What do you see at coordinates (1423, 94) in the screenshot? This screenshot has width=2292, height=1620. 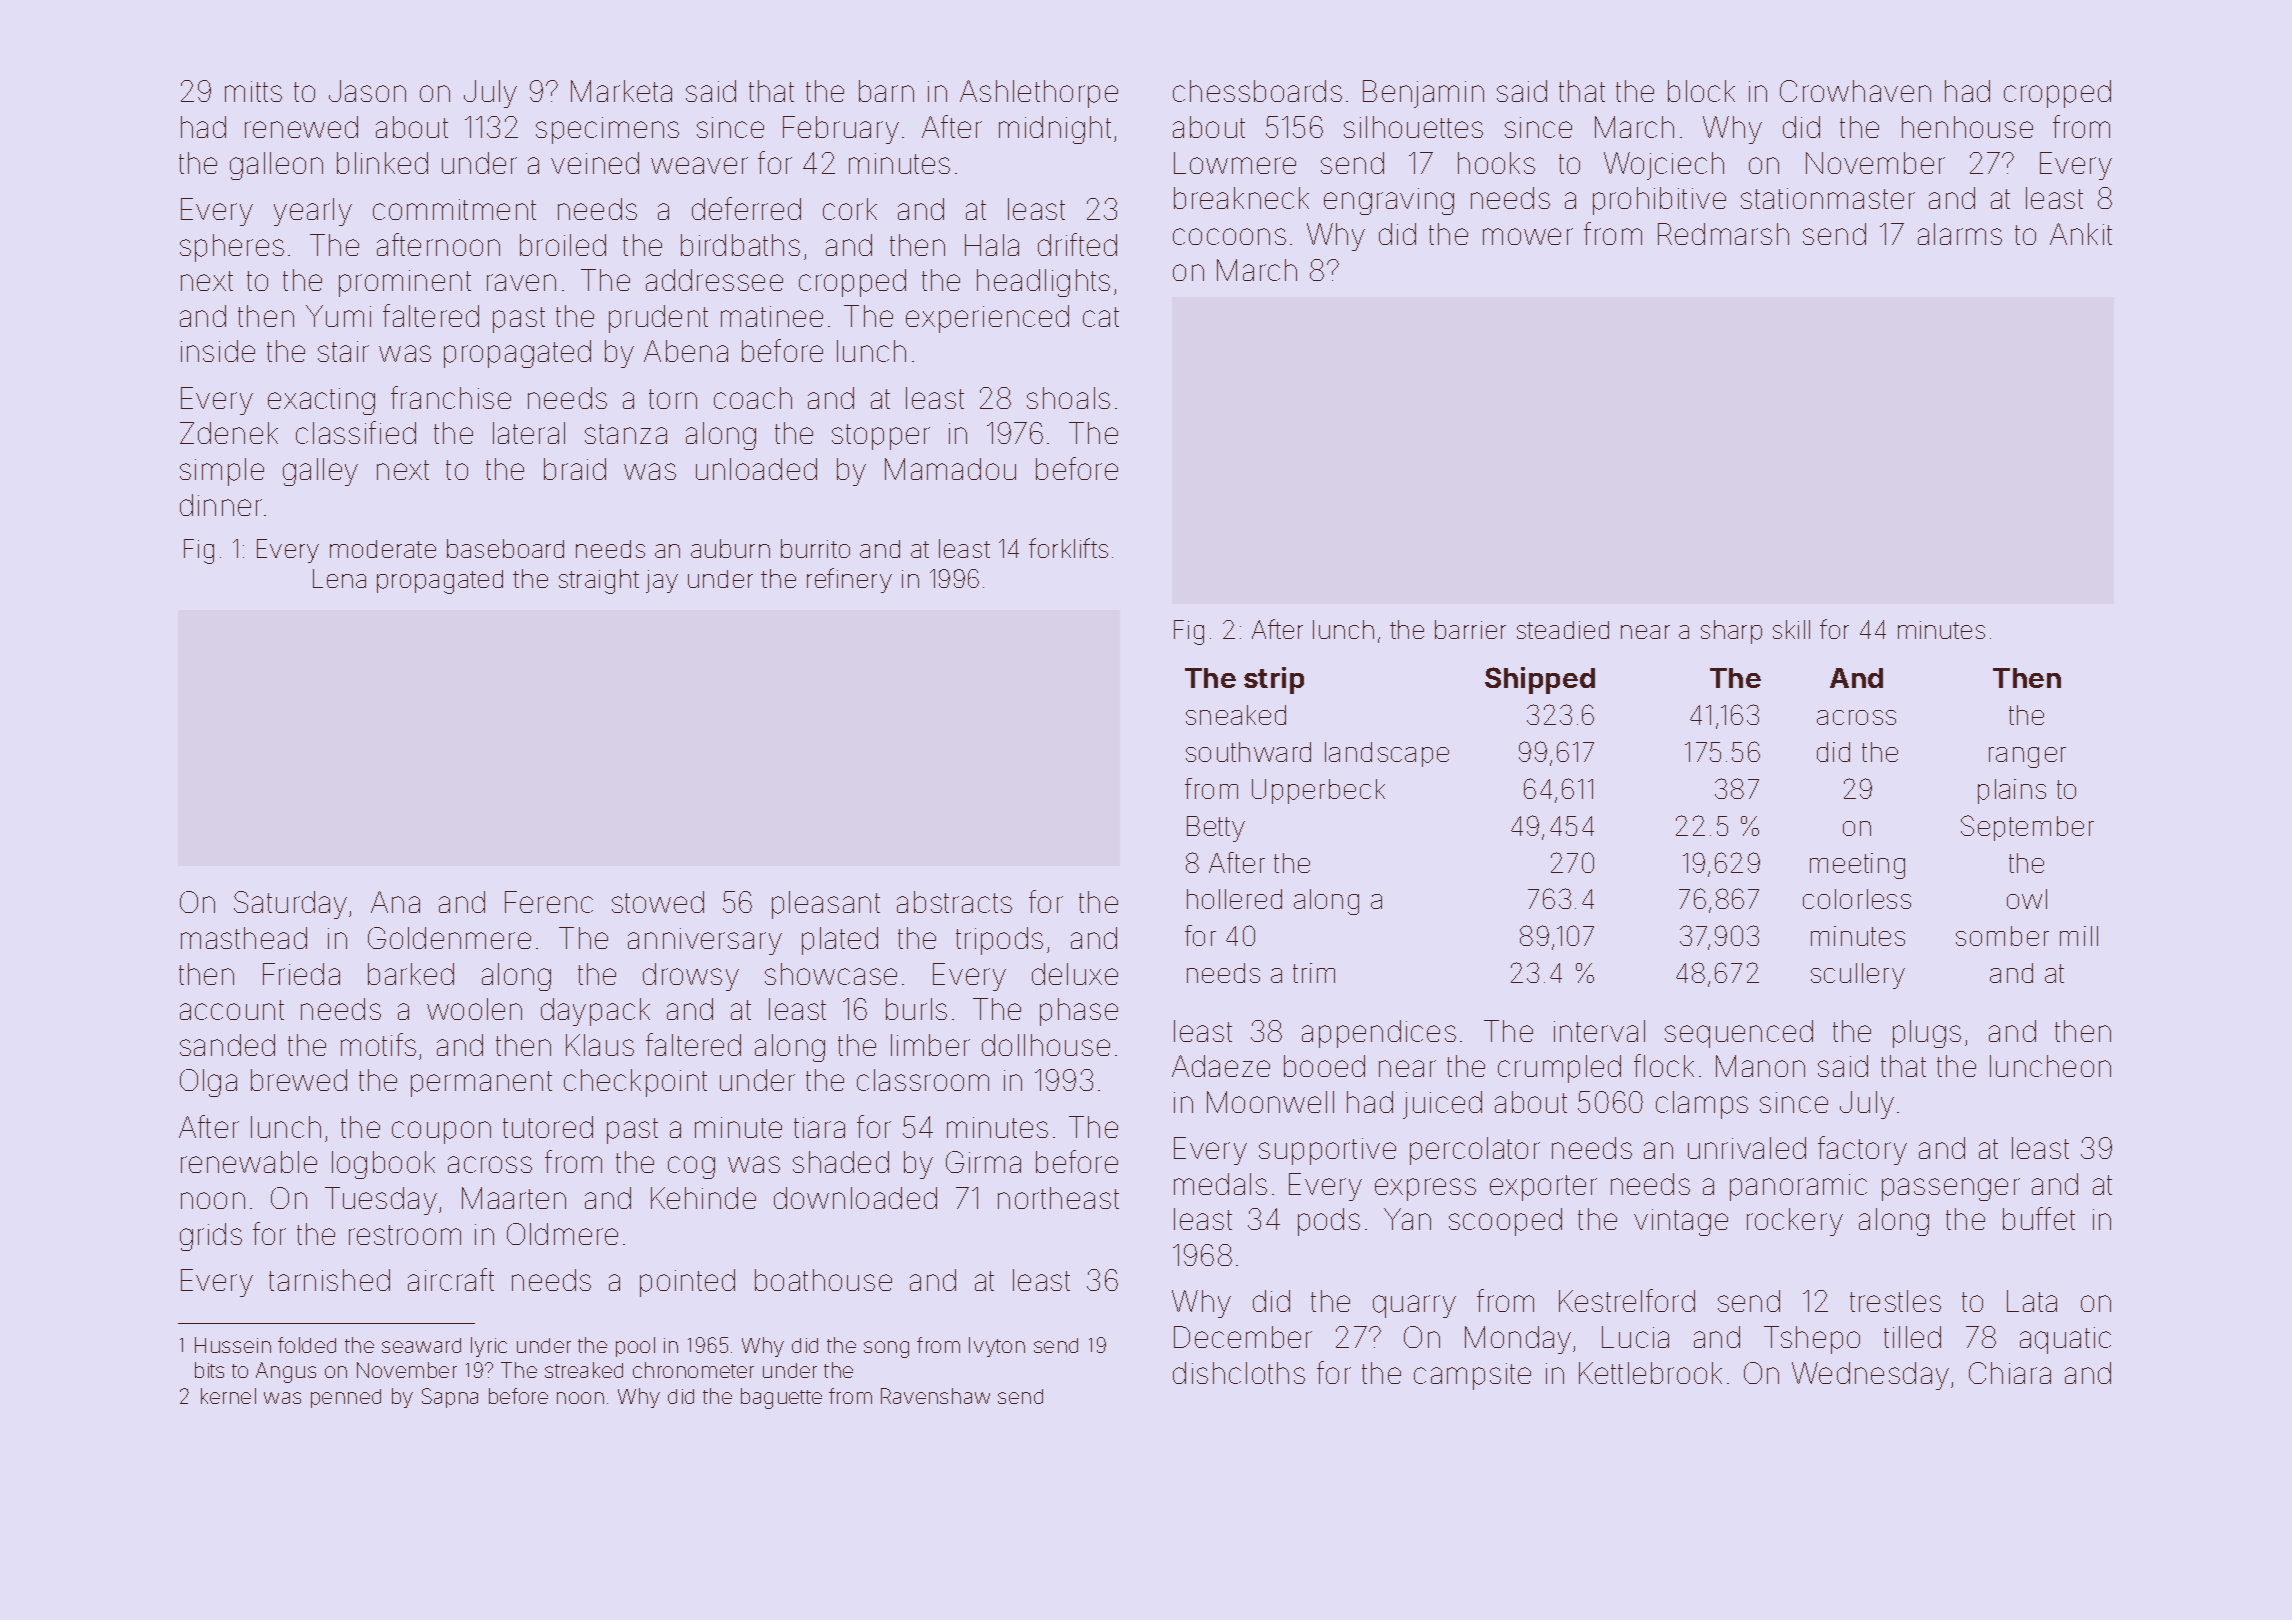 I see `Benjamin` at bounding box center [1423, 94].
